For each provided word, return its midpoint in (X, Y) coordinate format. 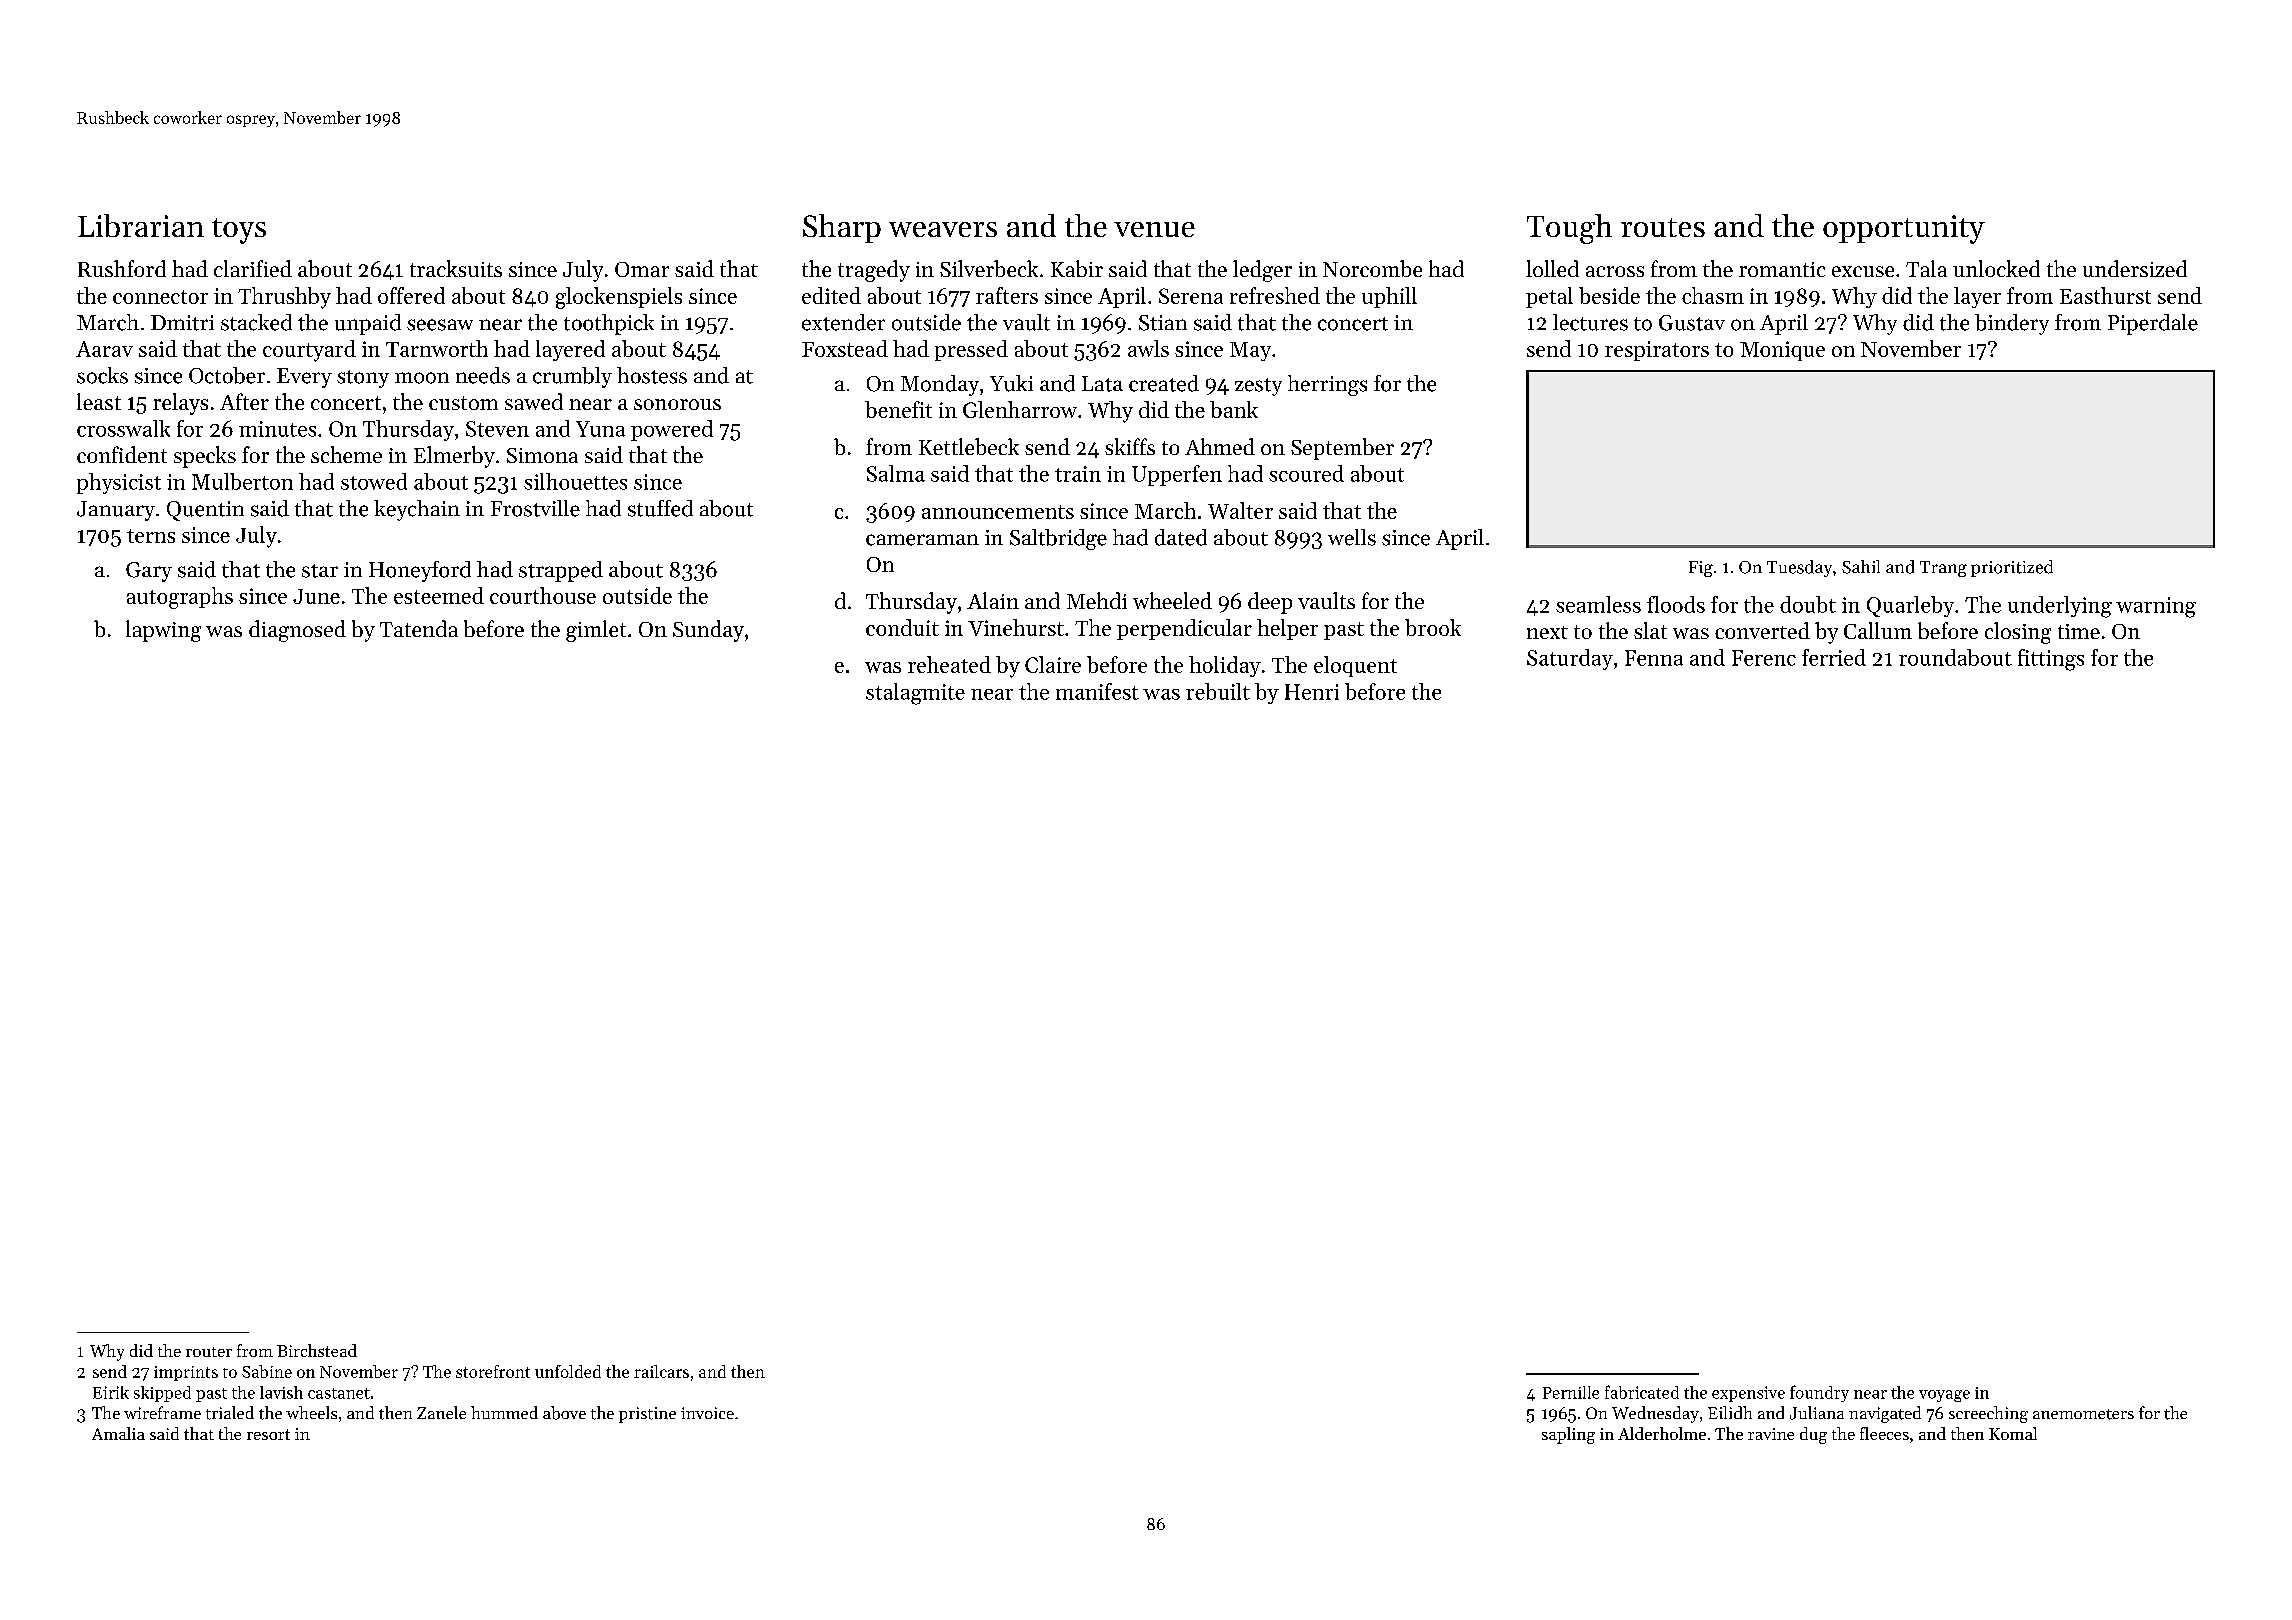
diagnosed (297, 631)
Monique (1782, 351)
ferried (1834, 657)
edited (831, 295)
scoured (1306, 473)
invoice (707, 1413)
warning (2156, 607)
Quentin (205, 511)
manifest (1097, 691)
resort (268, 1434)
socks (102, 375)
